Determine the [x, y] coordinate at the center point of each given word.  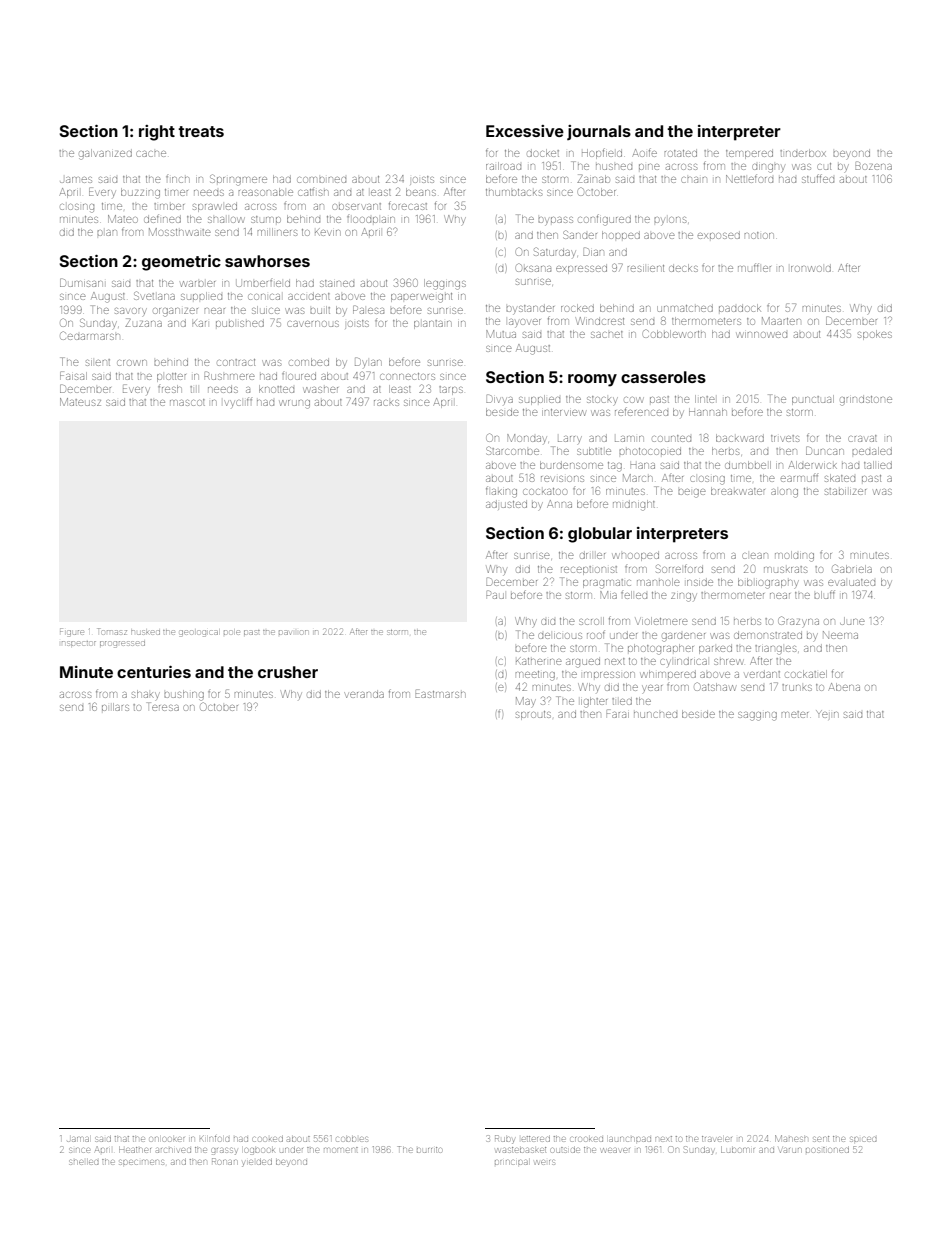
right [157, 133]
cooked [268, 1139]
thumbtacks [514, 192]
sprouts [533, 715]
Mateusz [80, 402]
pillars [115, 707]
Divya [499, 399]
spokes [875, 335]
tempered [749, 154]
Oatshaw [715, 686]
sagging [757, 716]
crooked [587, 1139]
